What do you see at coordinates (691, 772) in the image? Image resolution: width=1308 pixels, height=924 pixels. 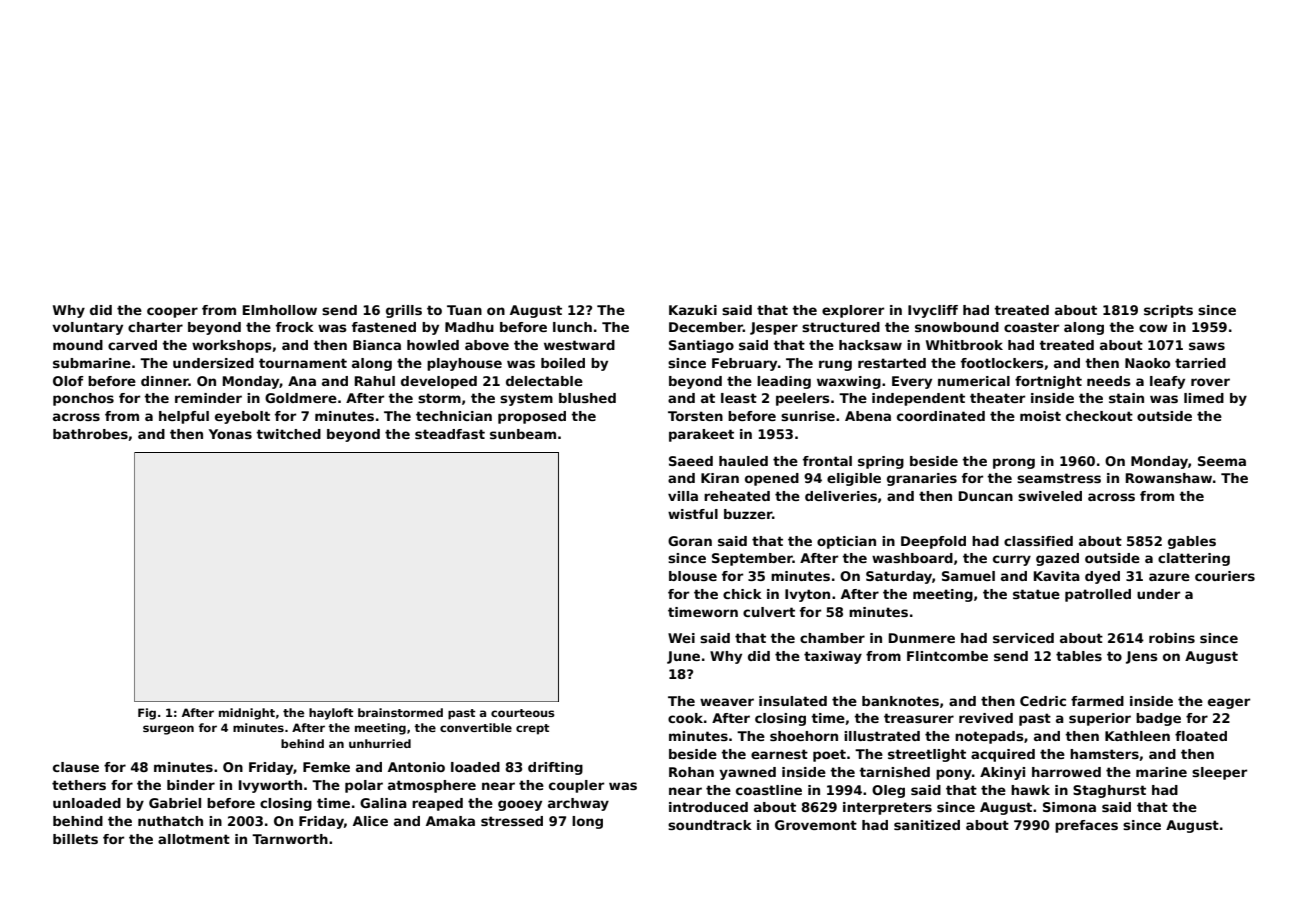 I see `Rohan` at bounding box center [691, 772].
